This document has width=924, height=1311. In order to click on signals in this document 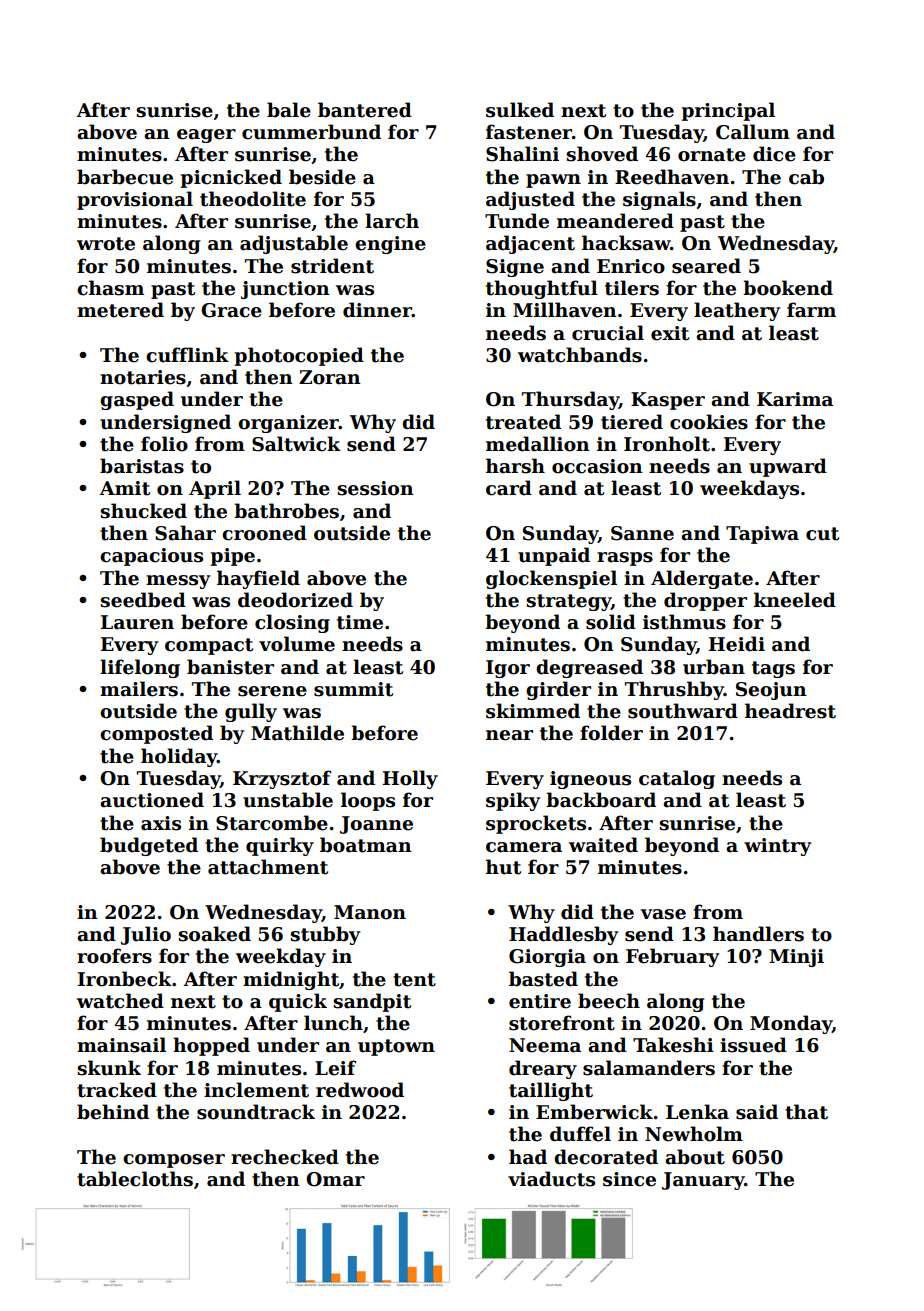, I will do `click(659, 200)`.
